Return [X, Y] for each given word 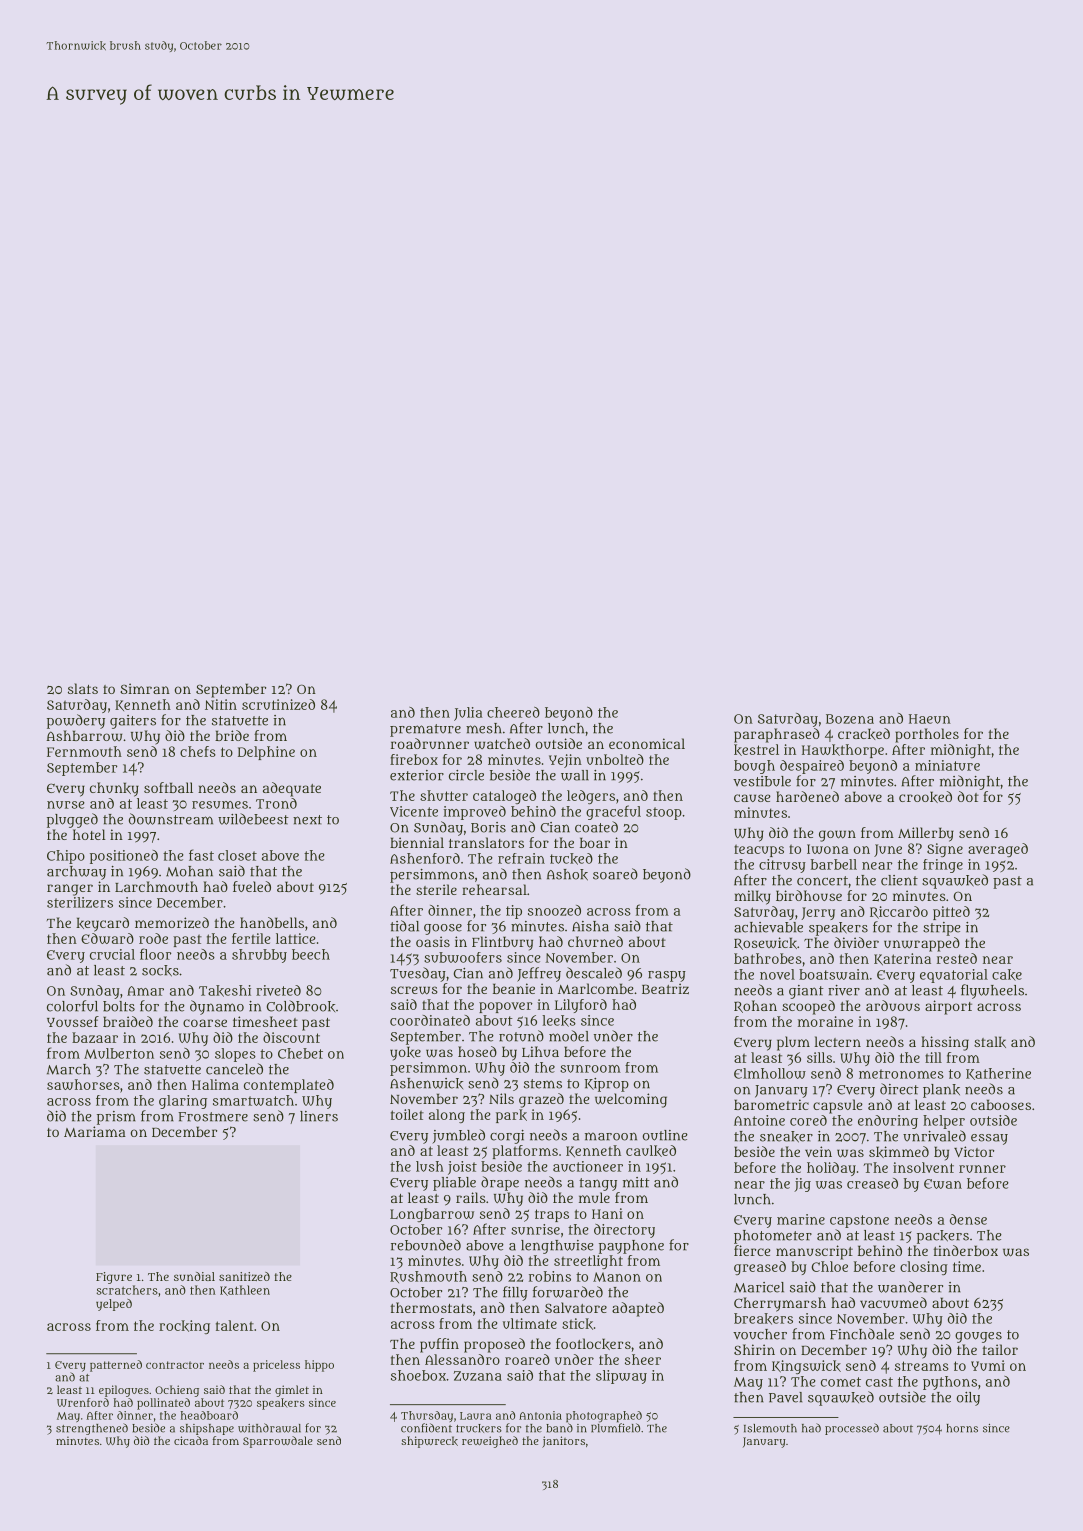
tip [514, 912]
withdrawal [269, 1428]
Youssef [73, 1021]
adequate [292, 789]
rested [957, 958]
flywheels [992, 991]
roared [527, 1359]
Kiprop [607, 1085]
